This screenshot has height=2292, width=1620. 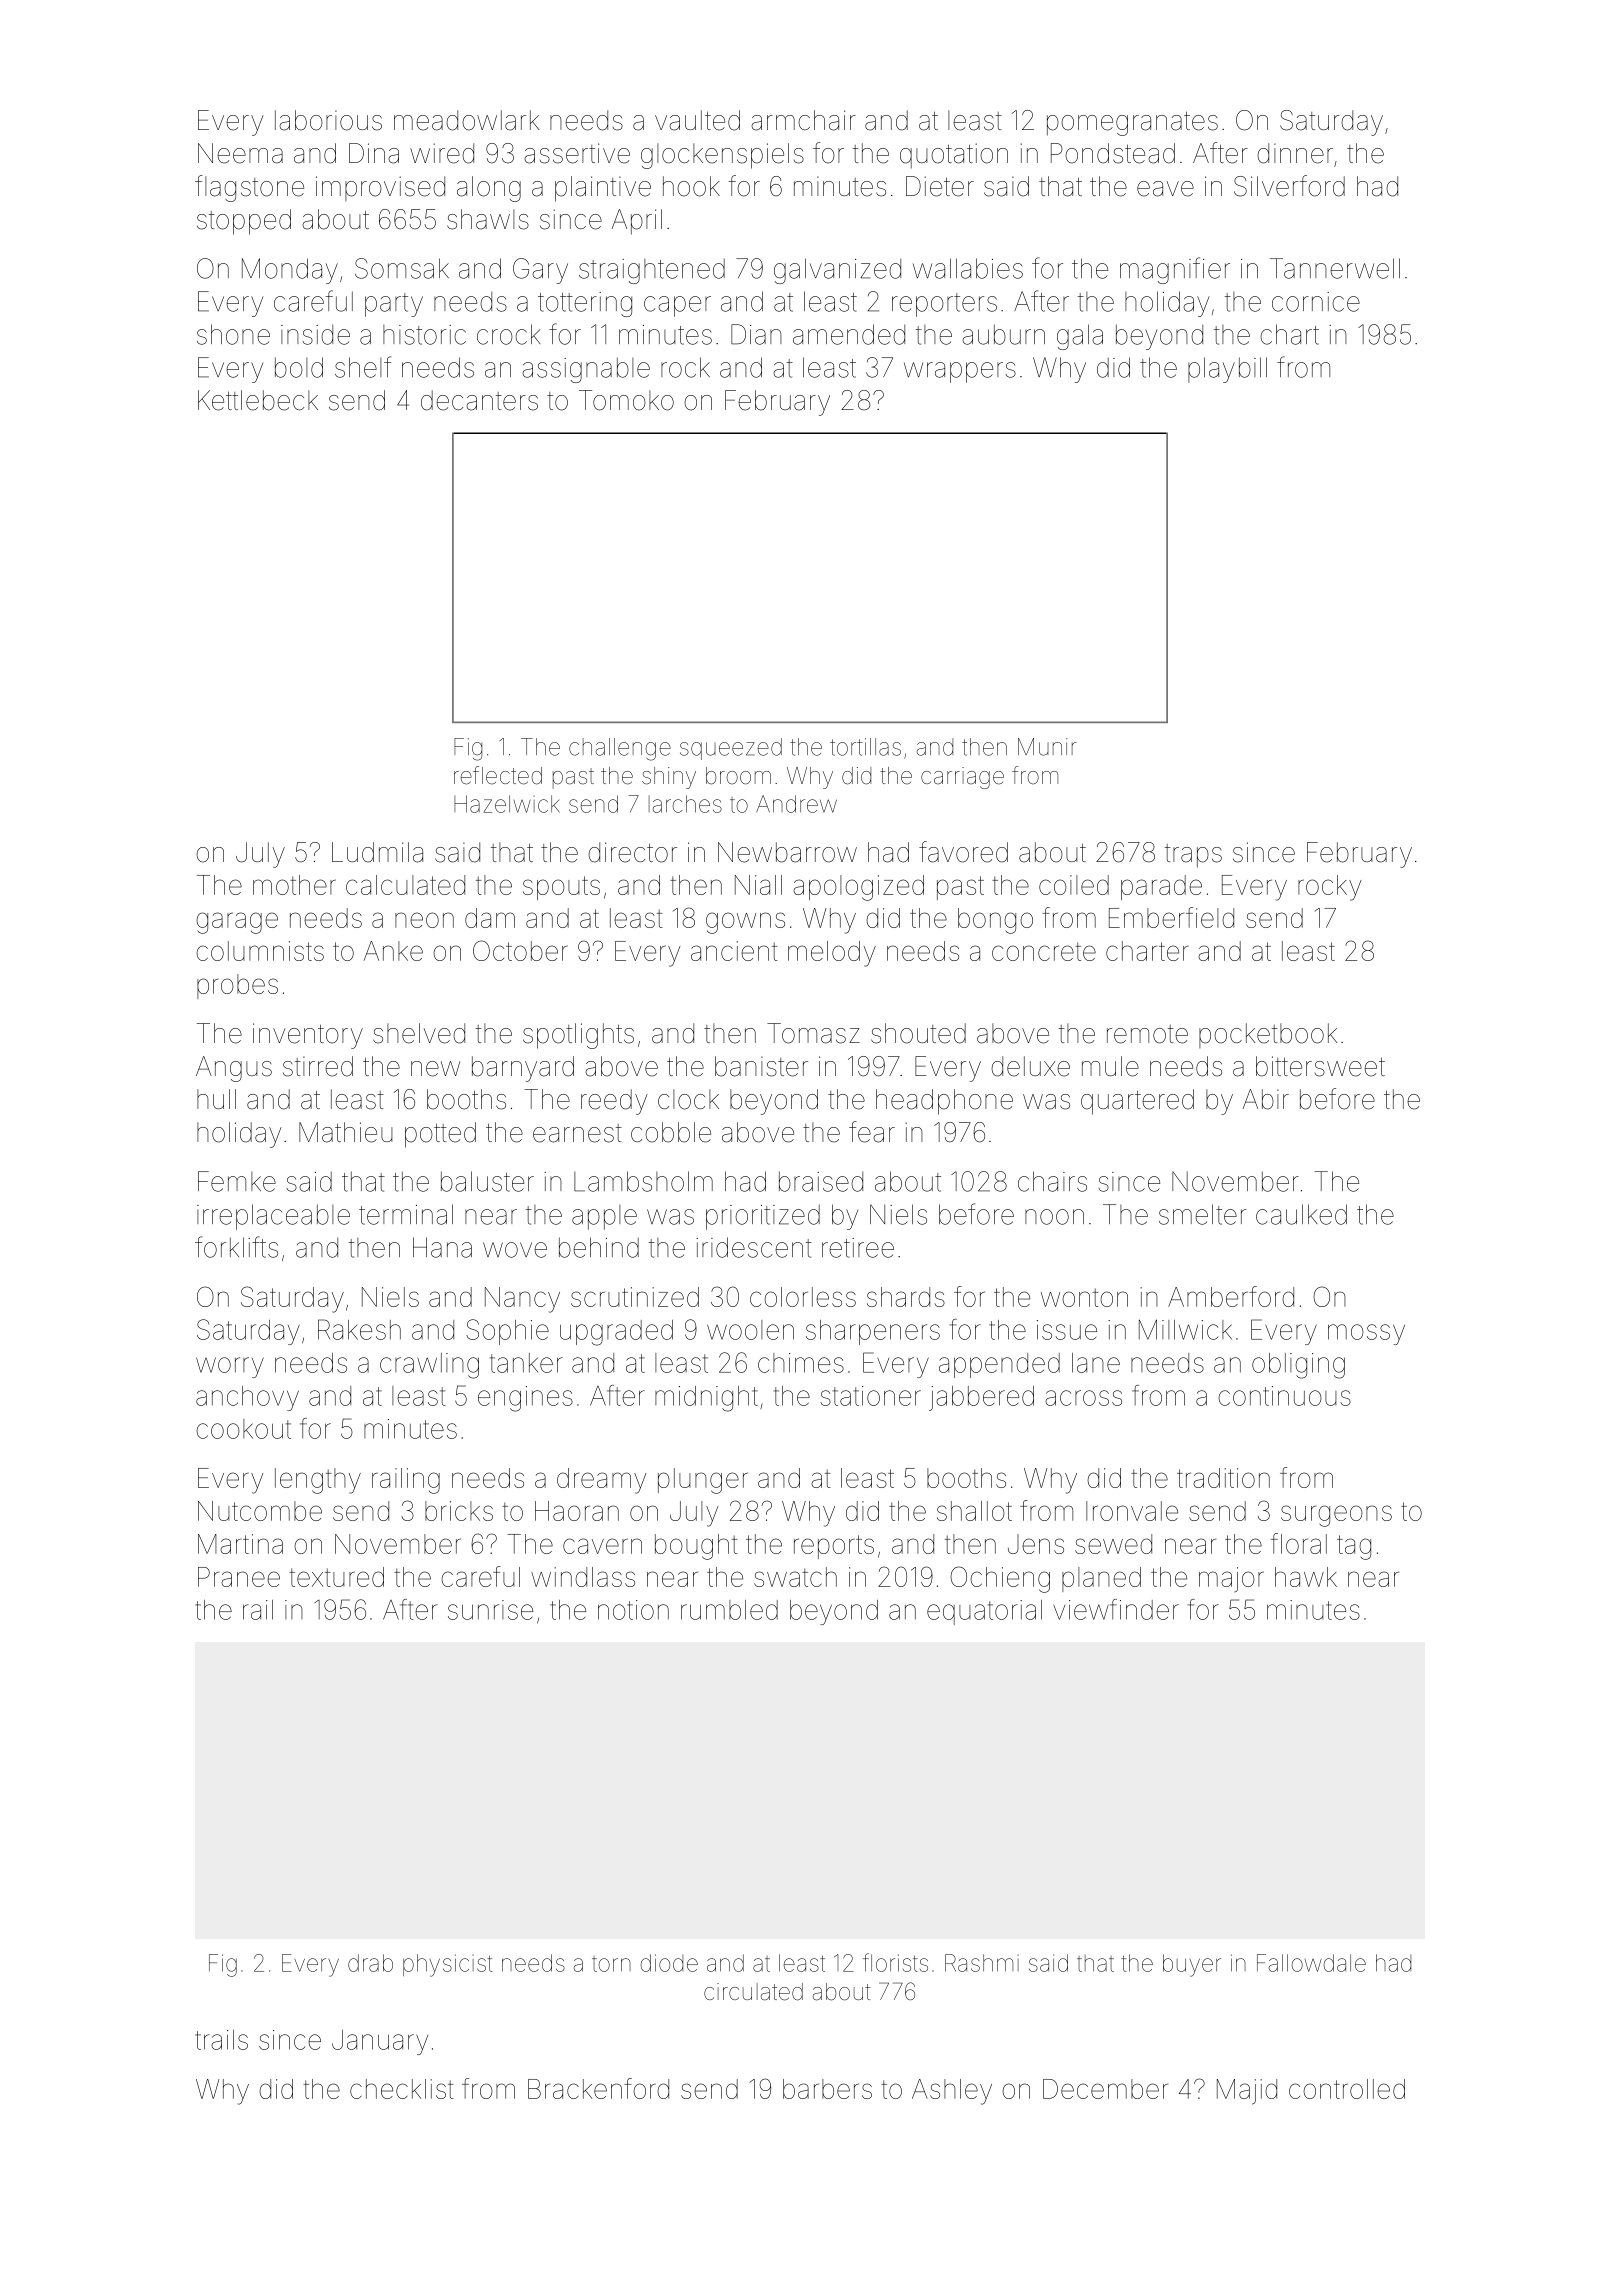 I want to click on pomegranates, so click(x=1132, y=124).
